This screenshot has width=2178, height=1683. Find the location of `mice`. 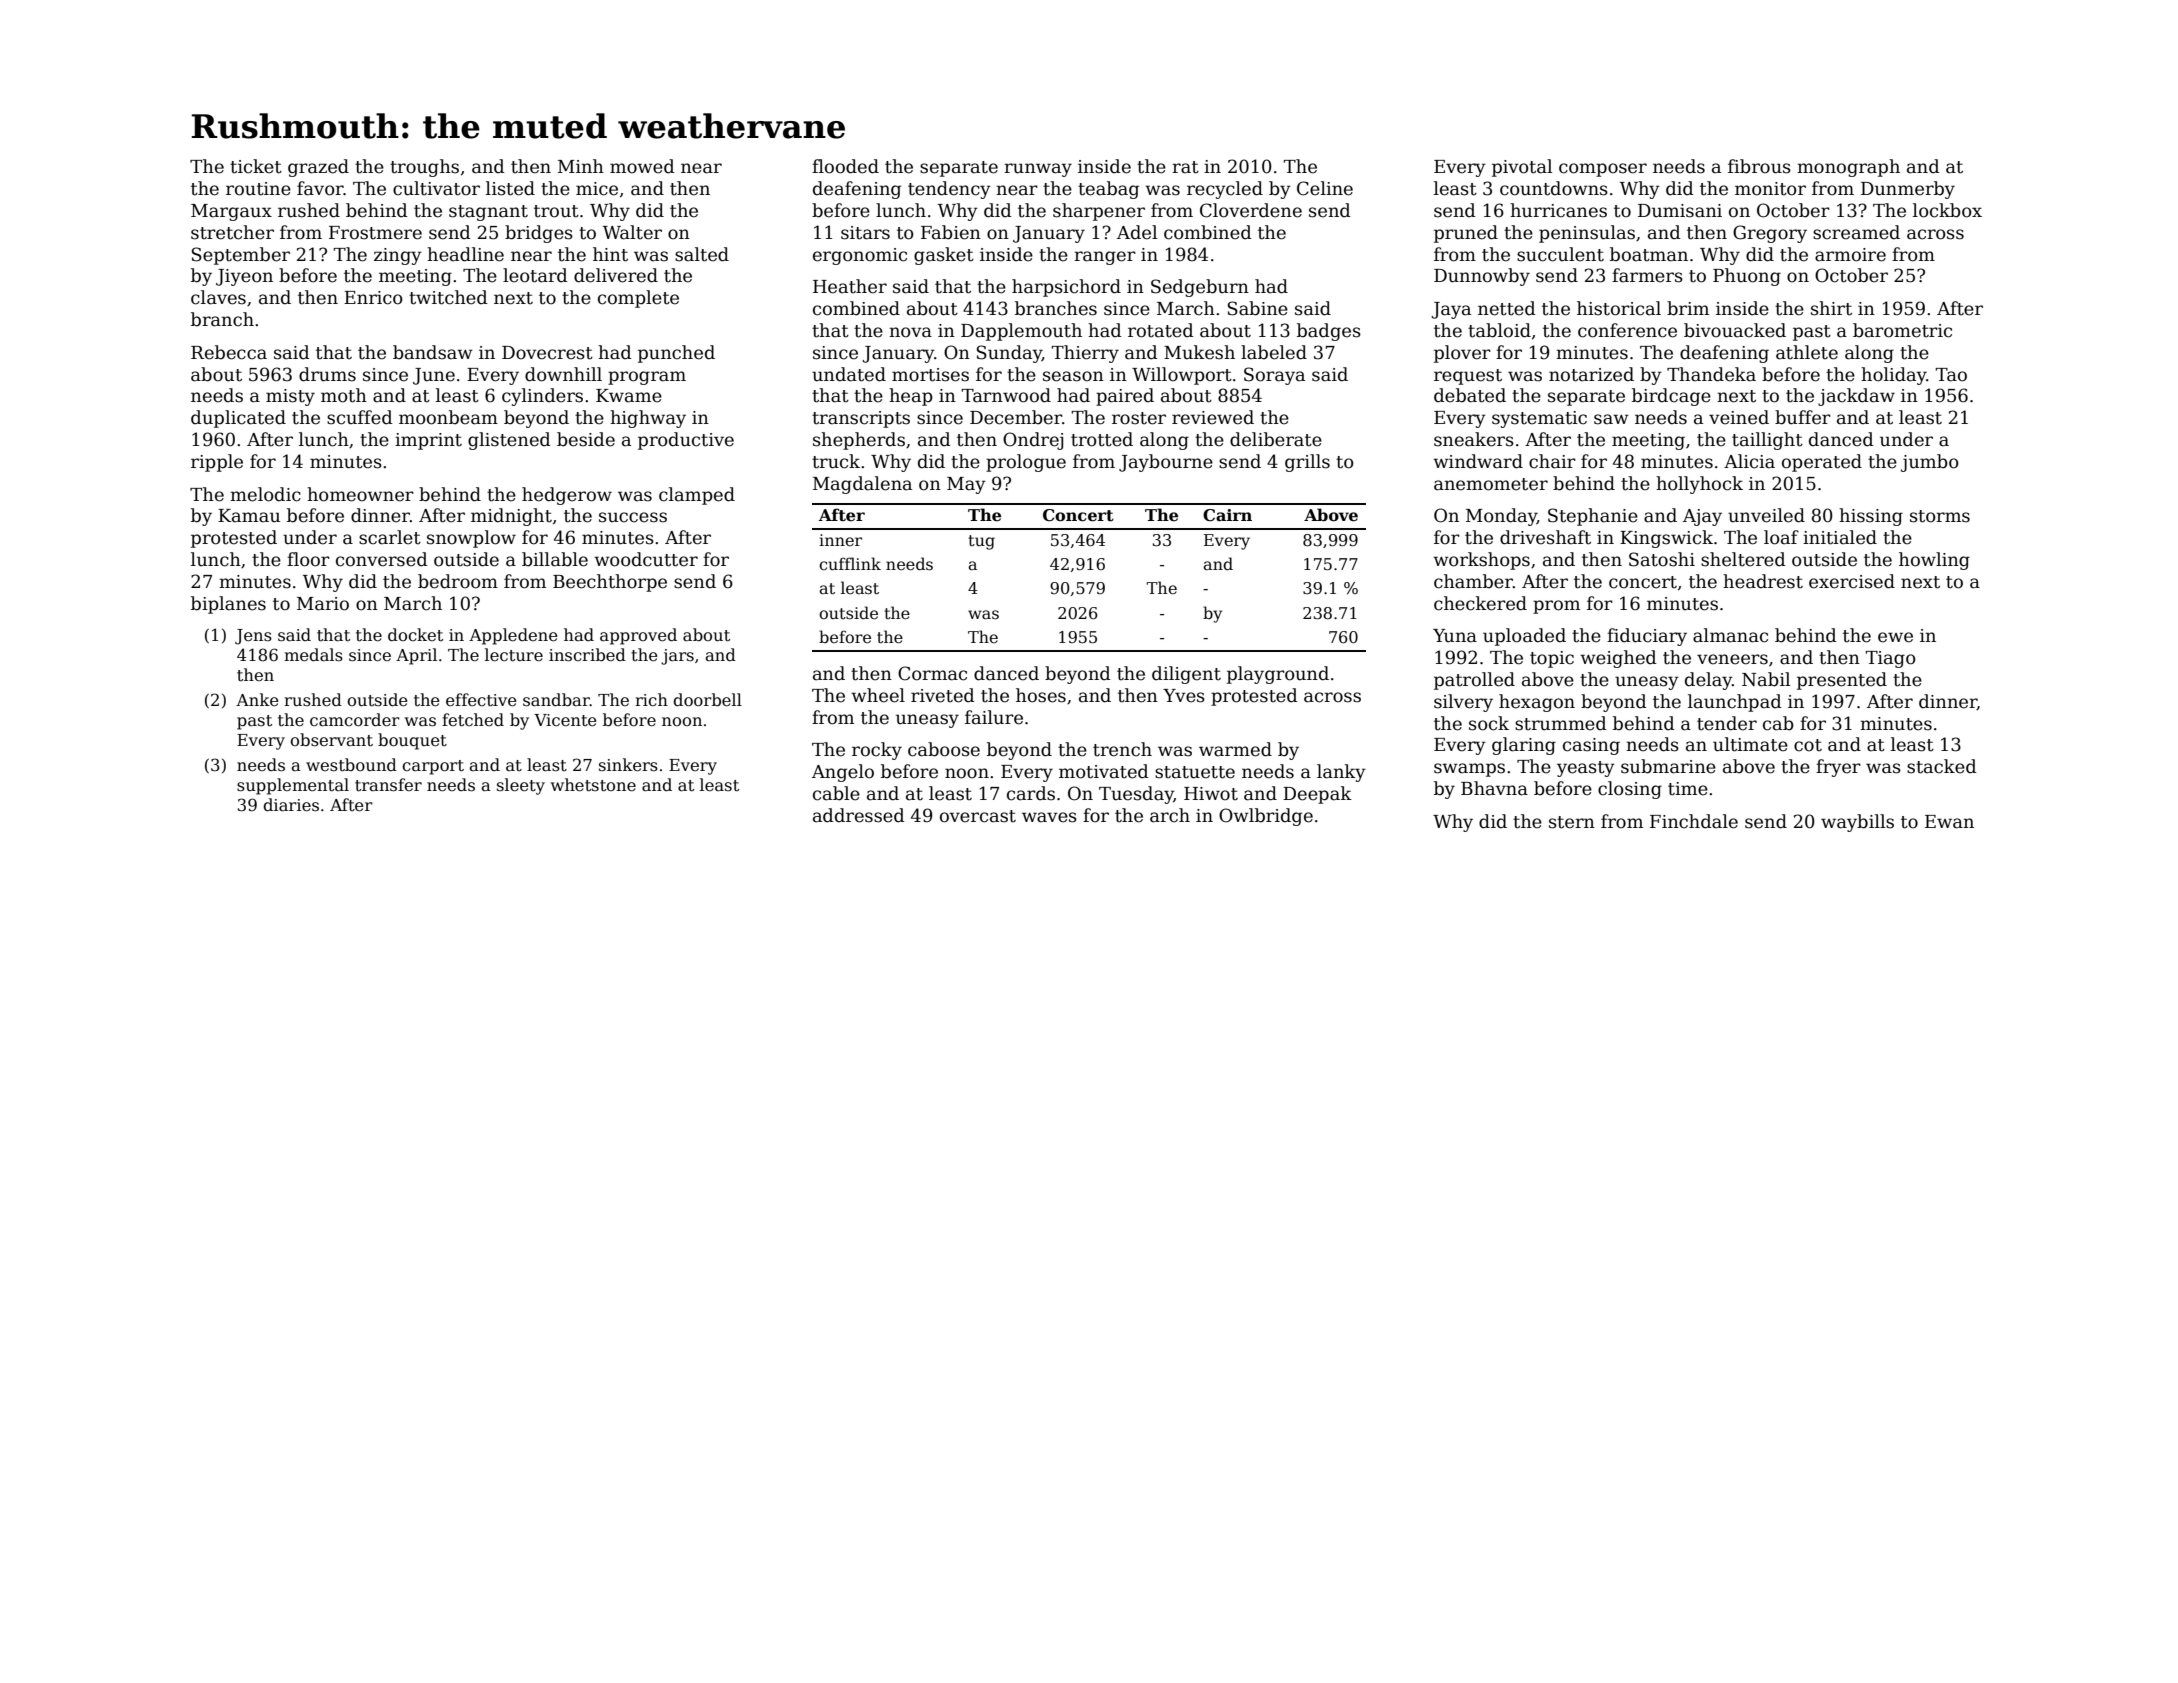

mice is located at coordinates (597, 189).
